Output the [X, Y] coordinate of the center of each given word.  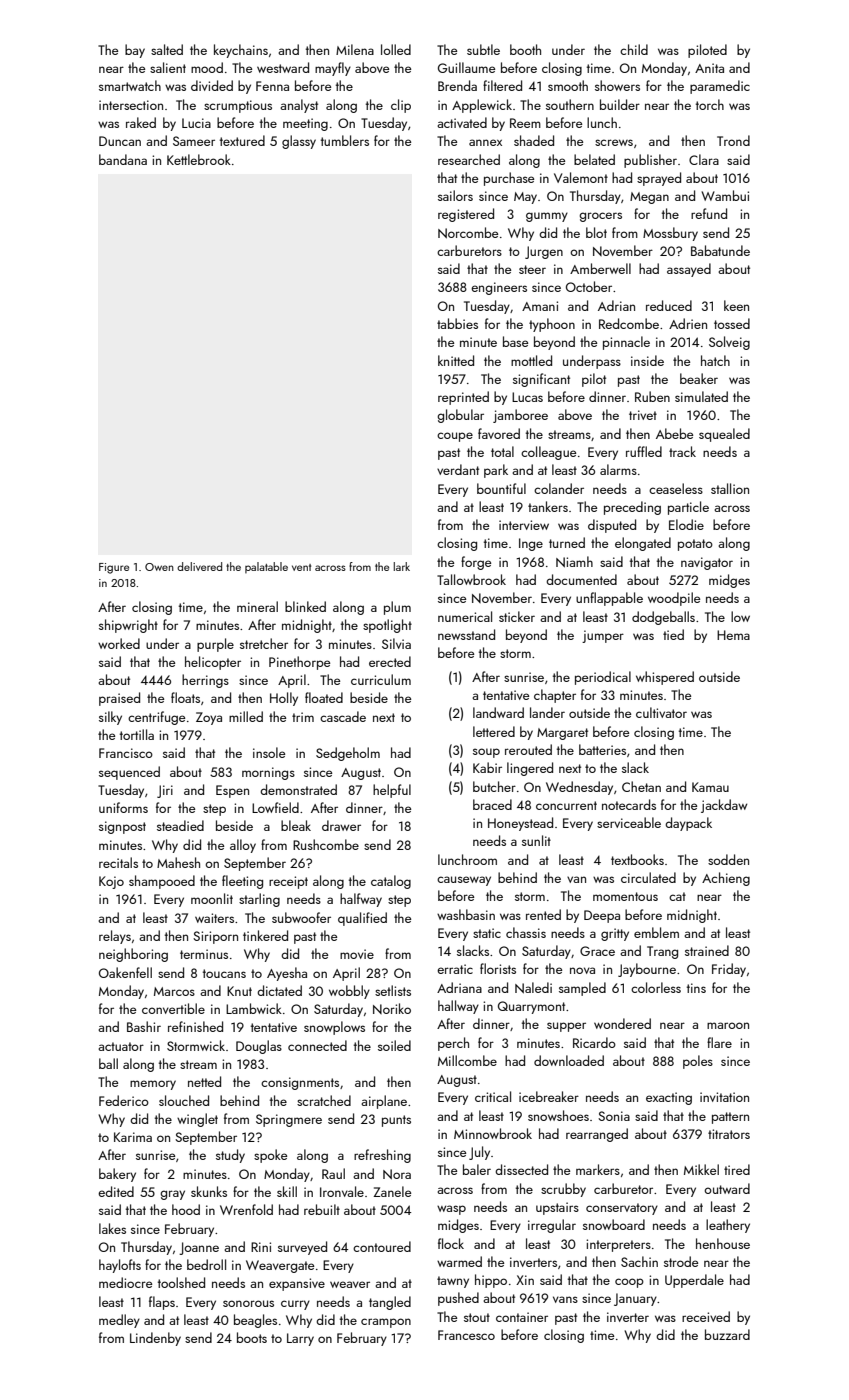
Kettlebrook [199, 159]
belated [594, 159]
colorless [656, 987]
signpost [122, 827]
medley [119, 1321]
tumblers [345, 140]
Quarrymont [531, 1007]
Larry [300, 1339]
